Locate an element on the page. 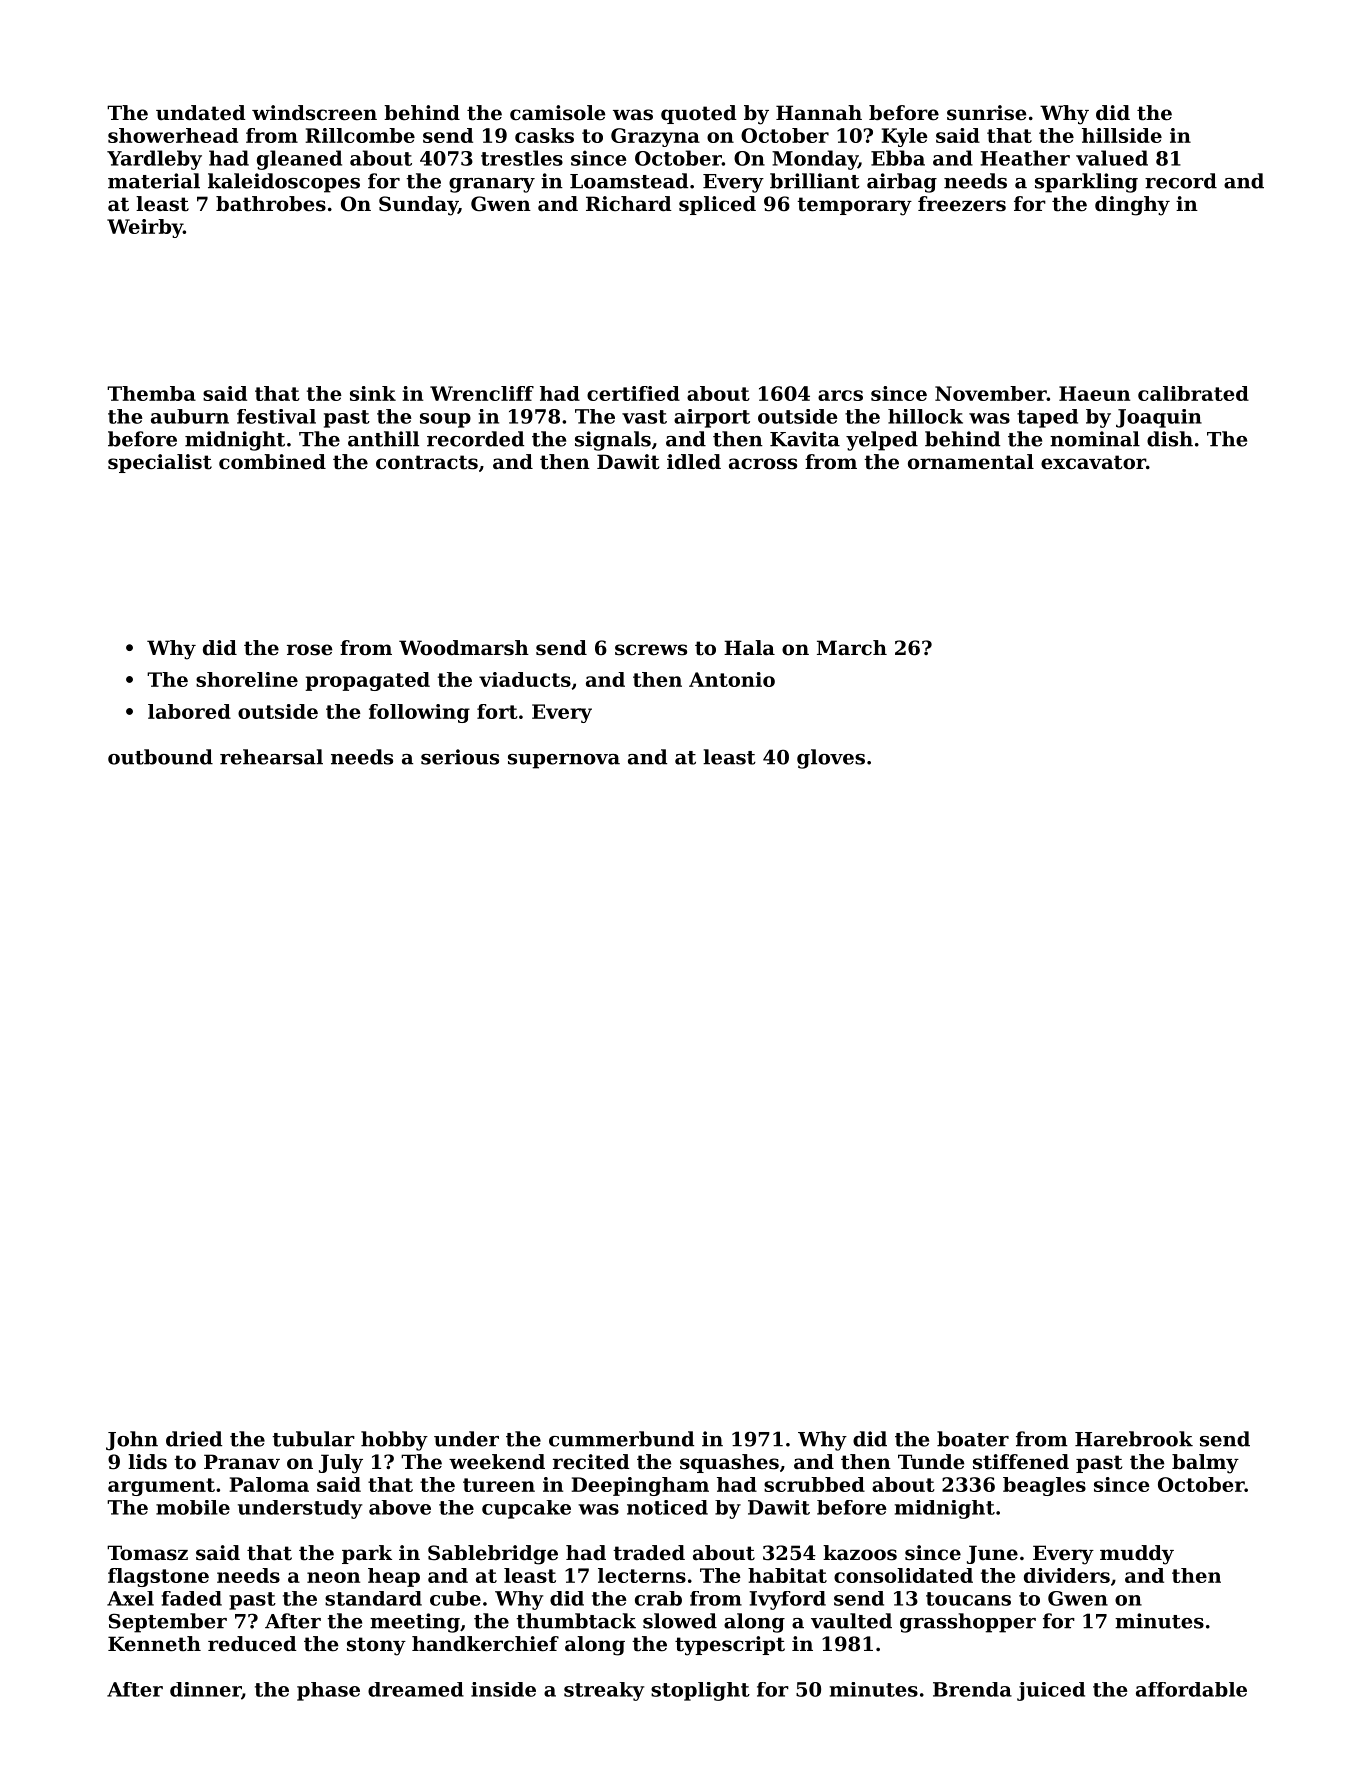  Harebrook is located at coordinates (1134, 1439).
